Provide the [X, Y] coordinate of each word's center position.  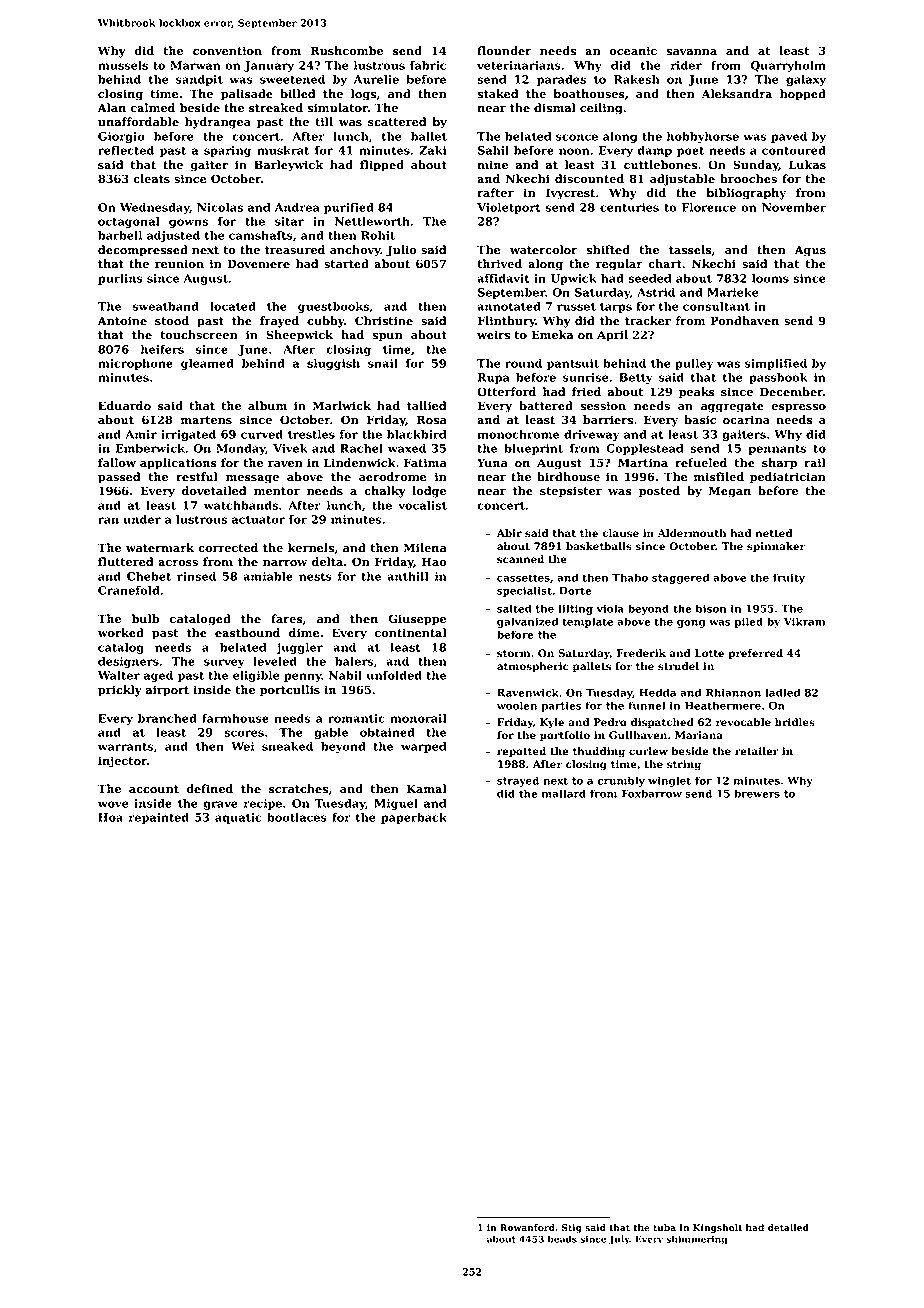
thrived [499, 264]
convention [227, 51]
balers [354, 661]
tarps [616, 308]
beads [562, 1239]
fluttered [126, 562]
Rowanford [527, 1228]
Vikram [804, 621]
